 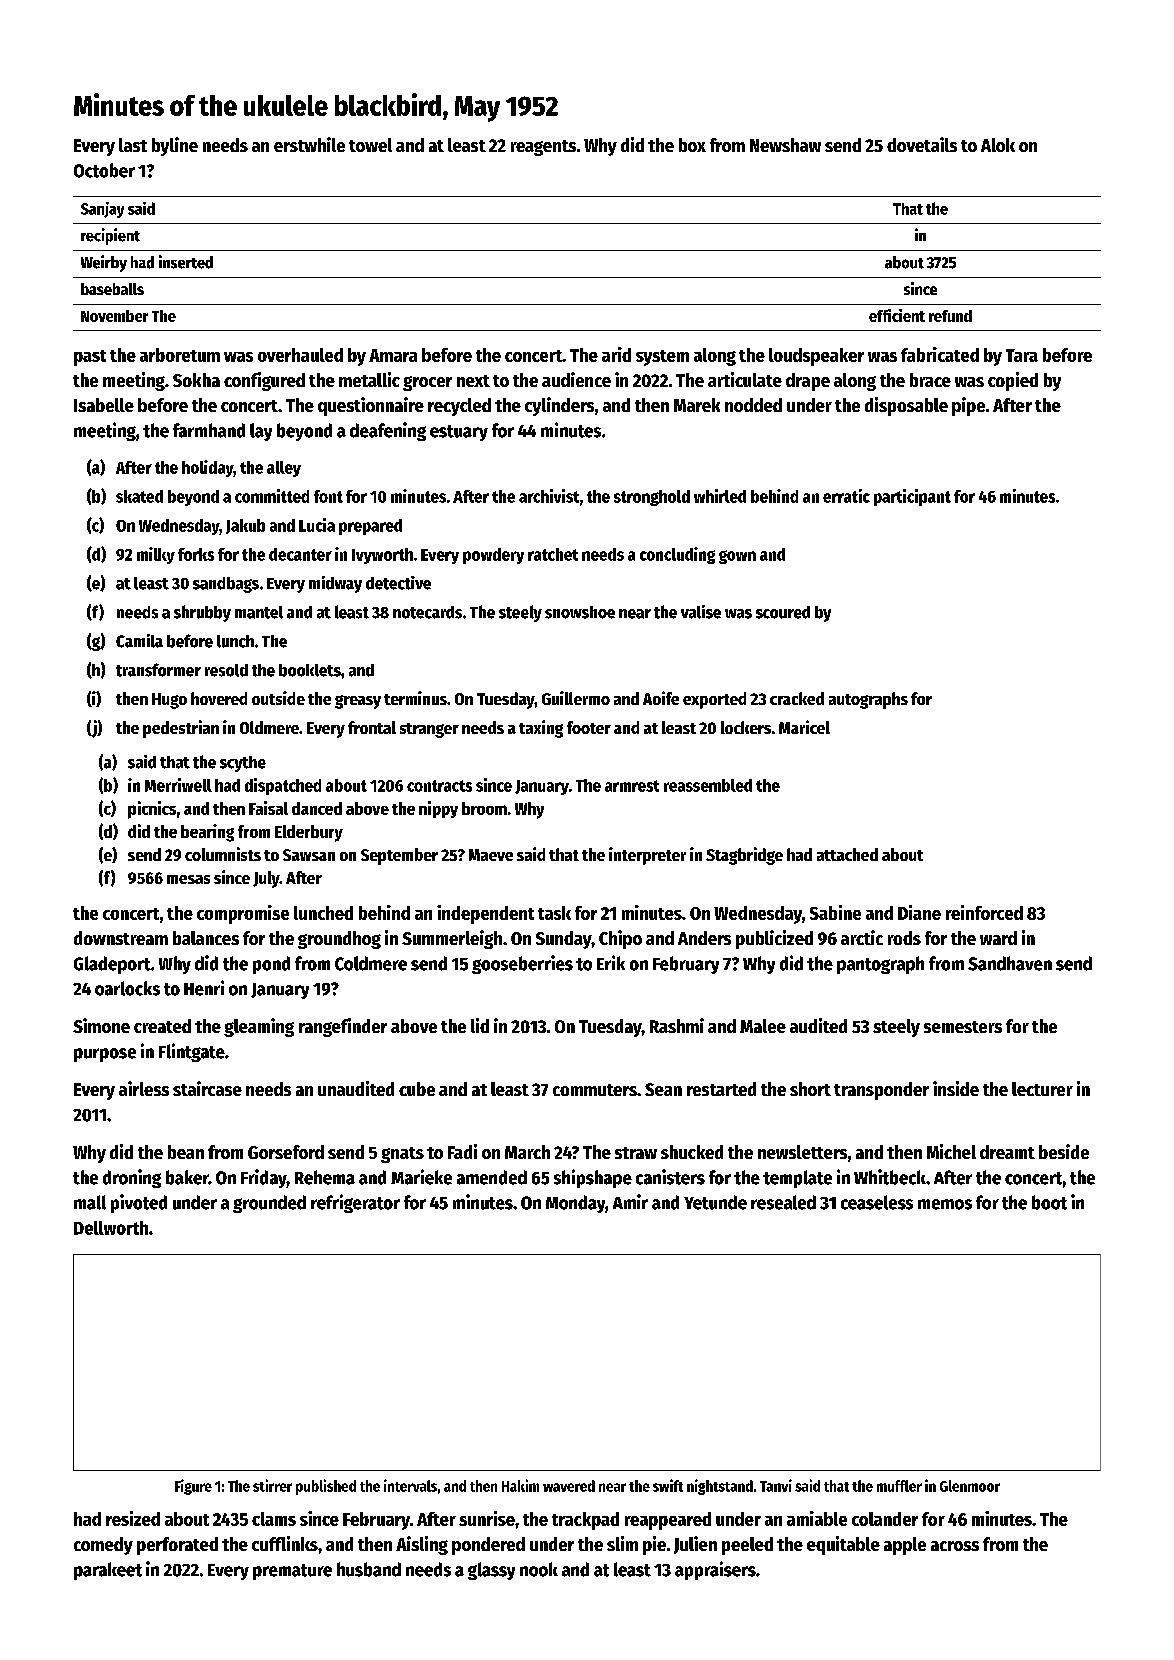 What do you see at coordinates (207, 833) in the screenshot?
I see `bearing` at bounding box center [207, 833].
